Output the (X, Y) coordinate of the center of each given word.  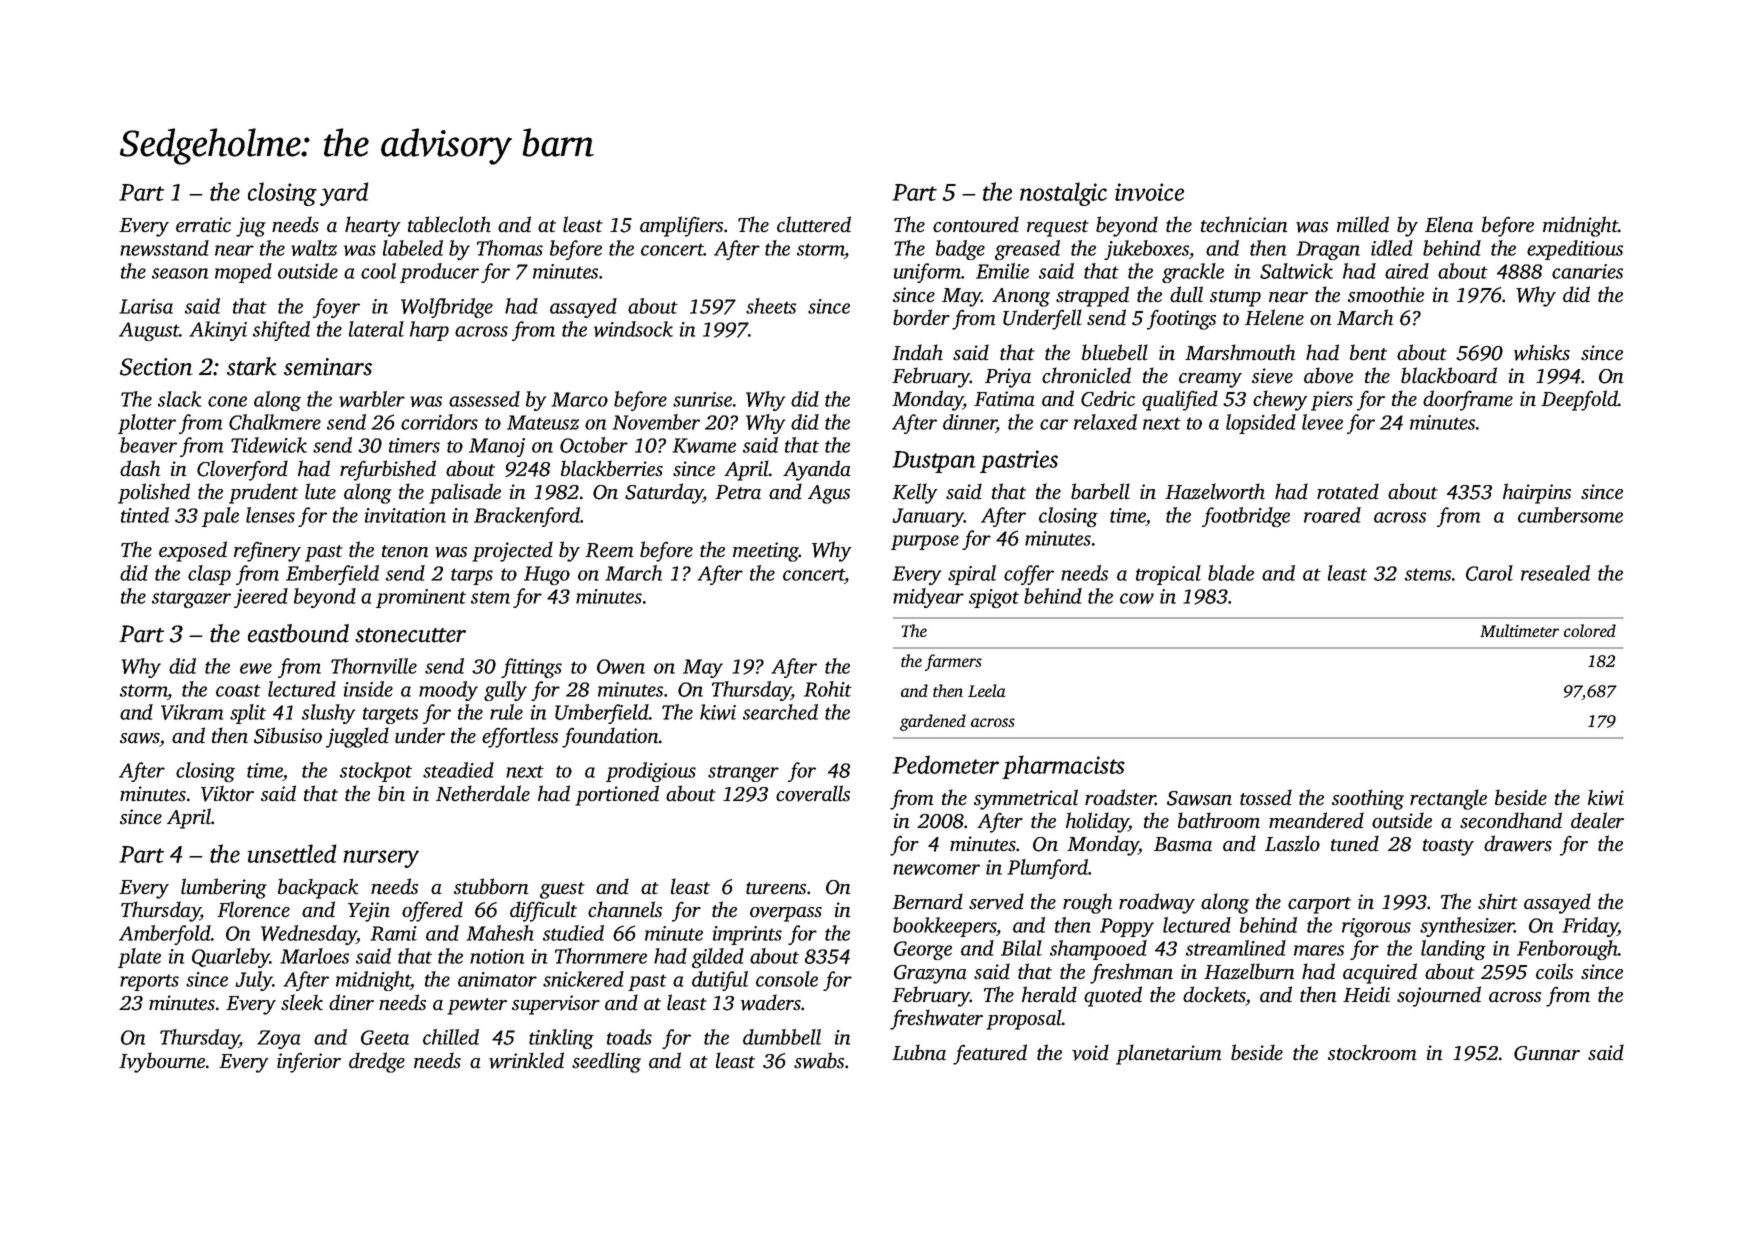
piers (1332, 401)
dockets (1214, 995)
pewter (477, 1006)
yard (344, 194)
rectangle (1448, 799)
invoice (1149, 192)
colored (1590, 630)
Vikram (192, 712)
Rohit (828, 689)
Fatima (1004, 399)
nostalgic (1063, 194)
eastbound (298, 633)
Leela (987, 690)
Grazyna (930, 974)
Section (156, 367)
